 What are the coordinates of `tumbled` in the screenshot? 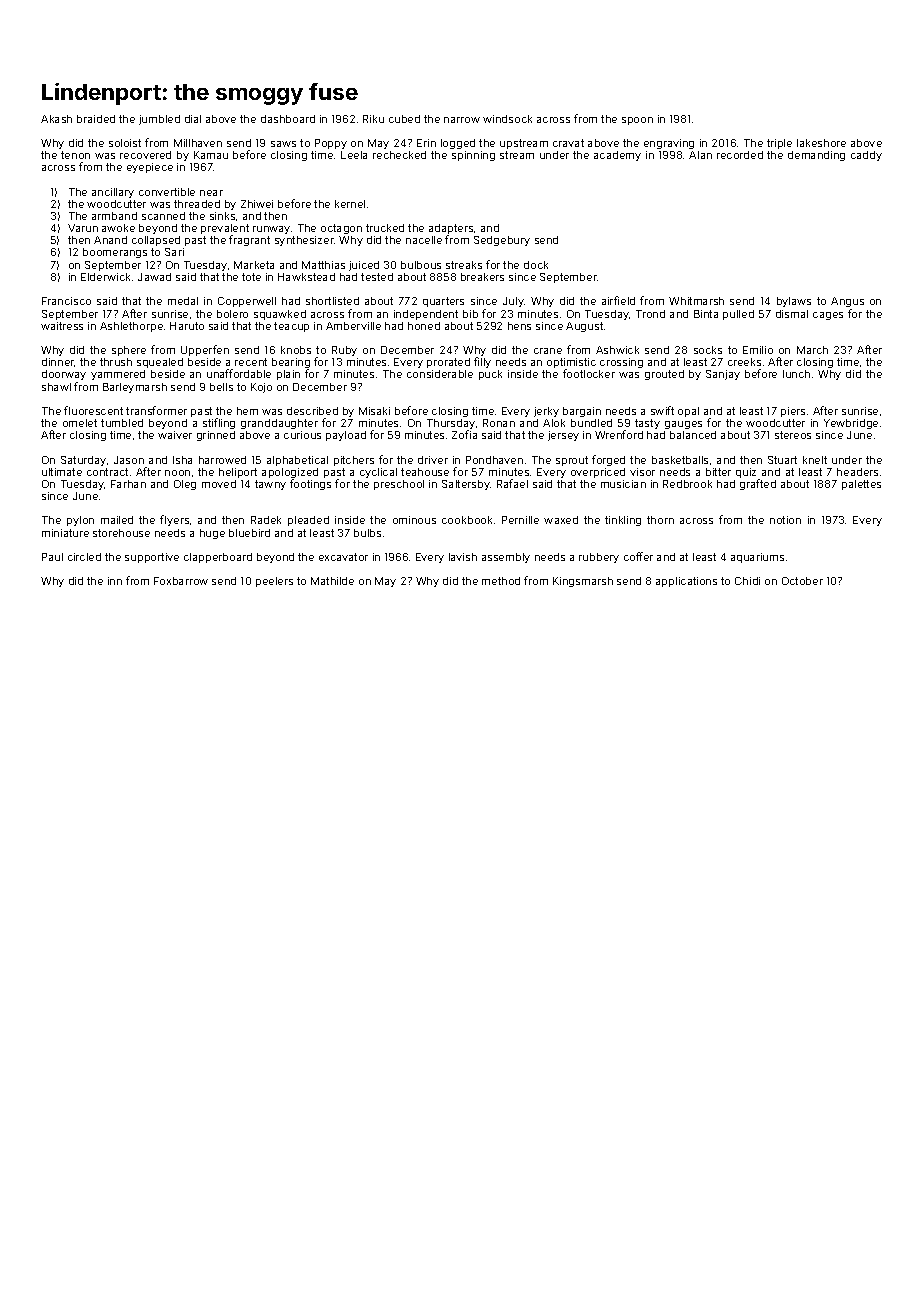 It's located at (122, 423).
